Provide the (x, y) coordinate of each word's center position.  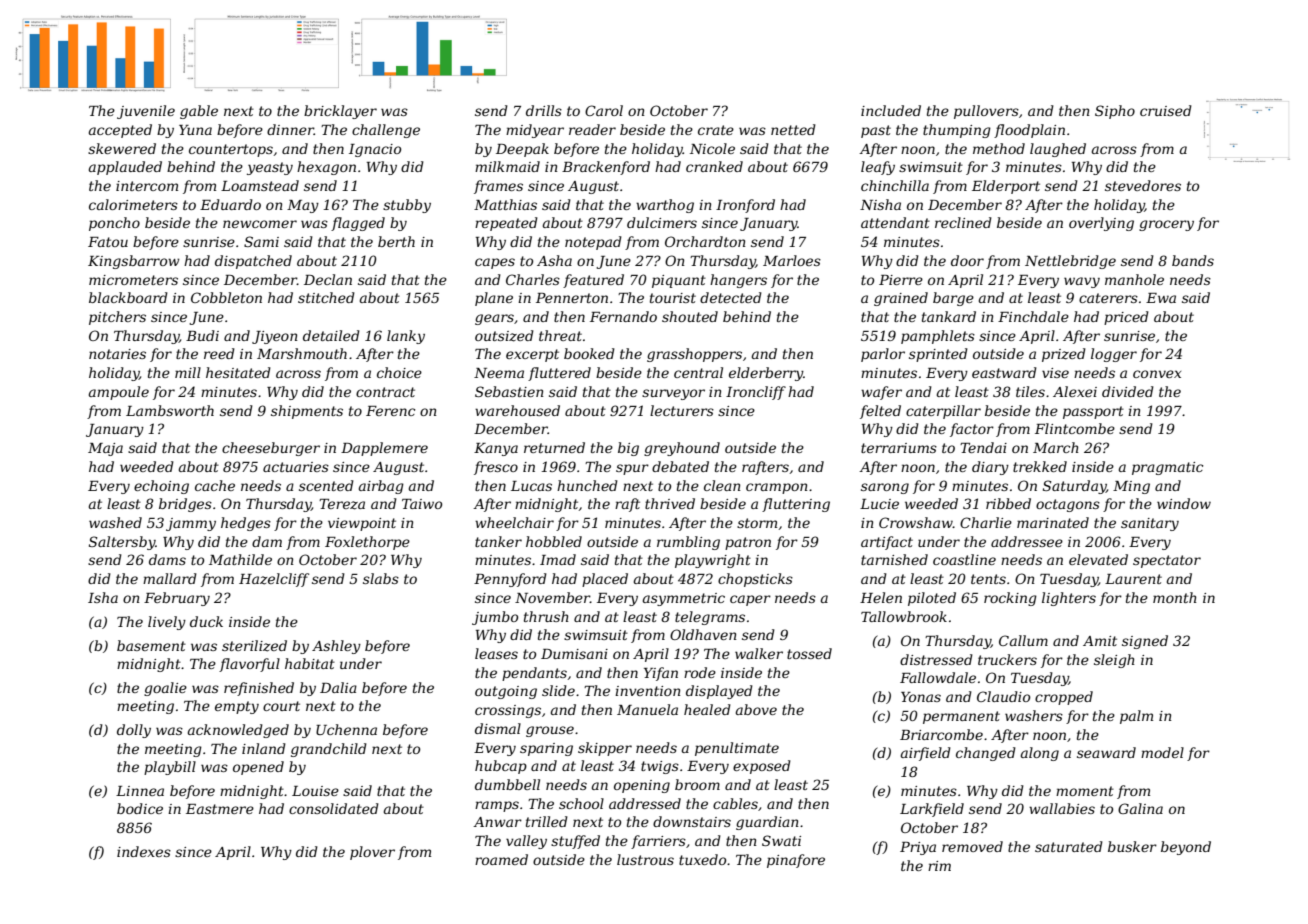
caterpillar (943, 412)
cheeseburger (271, 449)
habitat (310, 663)
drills (544, 110)
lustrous (645, 859)
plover (372, 853)
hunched (587, 485)
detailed (331, 335)
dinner (290, 129)
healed (707, 709)
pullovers (986, 112)
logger (1114, 355)
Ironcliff (756, 393)
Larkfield (932, 810)
